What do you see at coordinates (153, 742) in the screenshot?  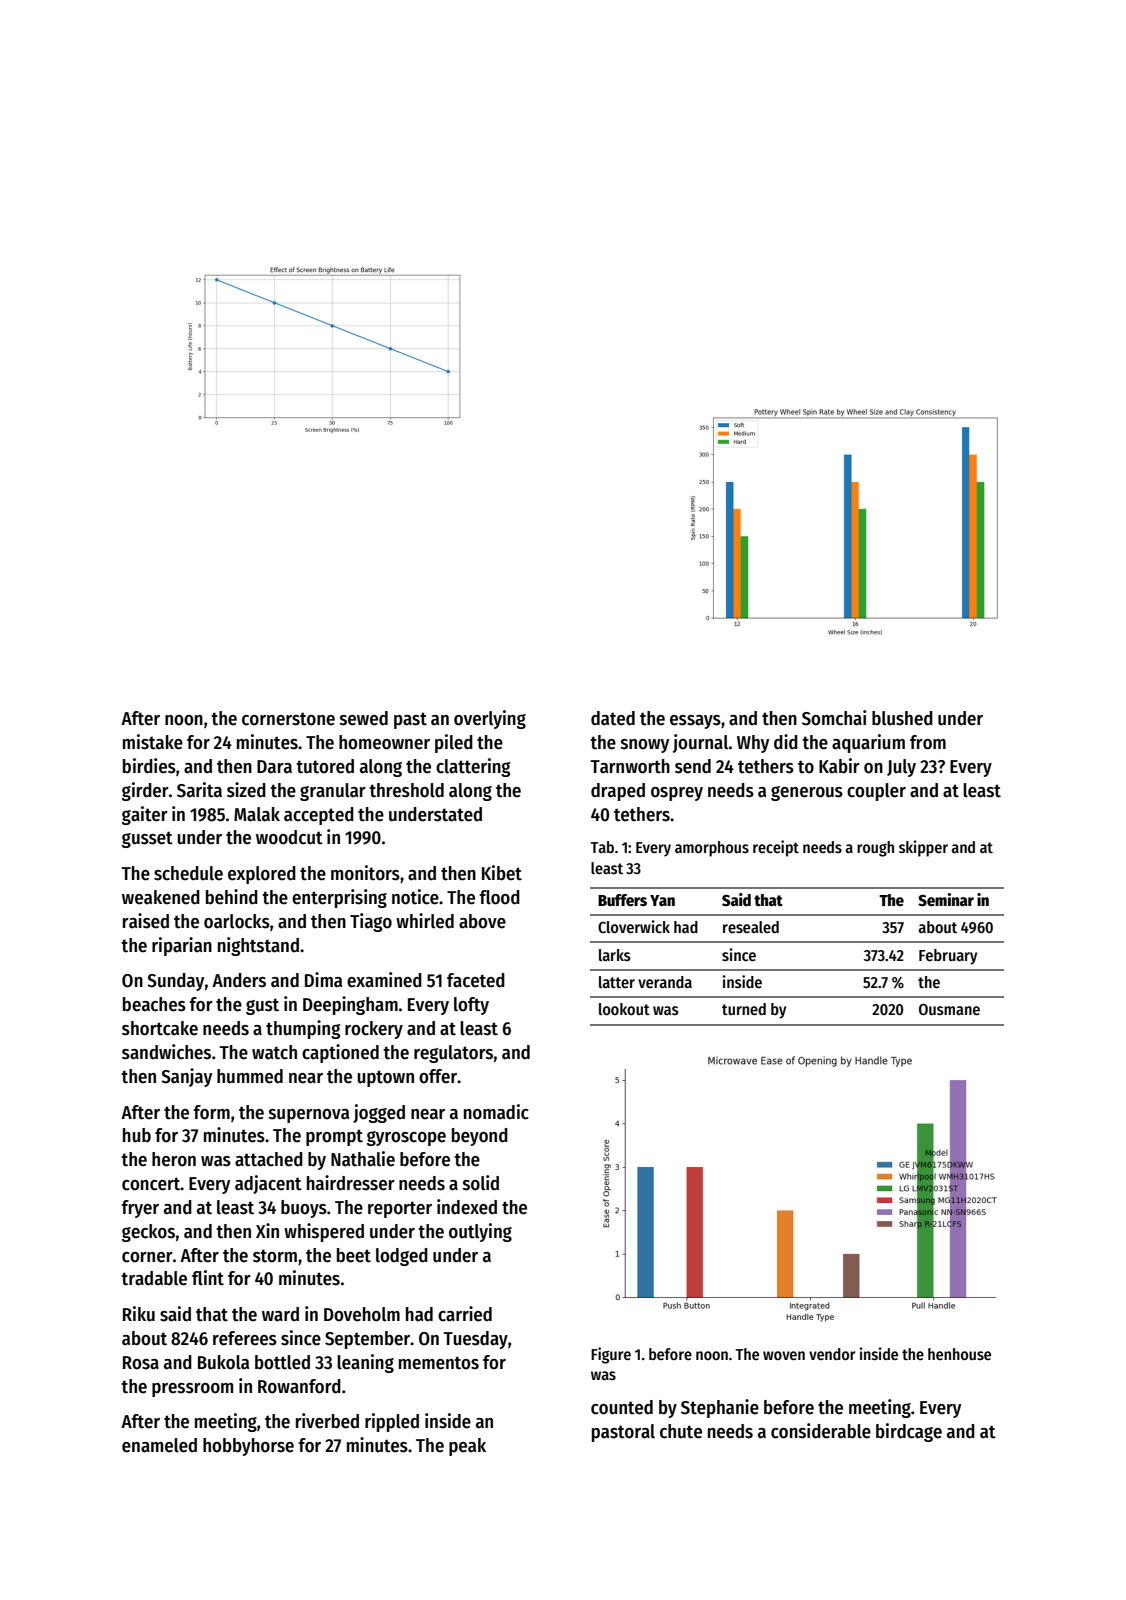 I see `mistake` at bounding box center [153, 742].
